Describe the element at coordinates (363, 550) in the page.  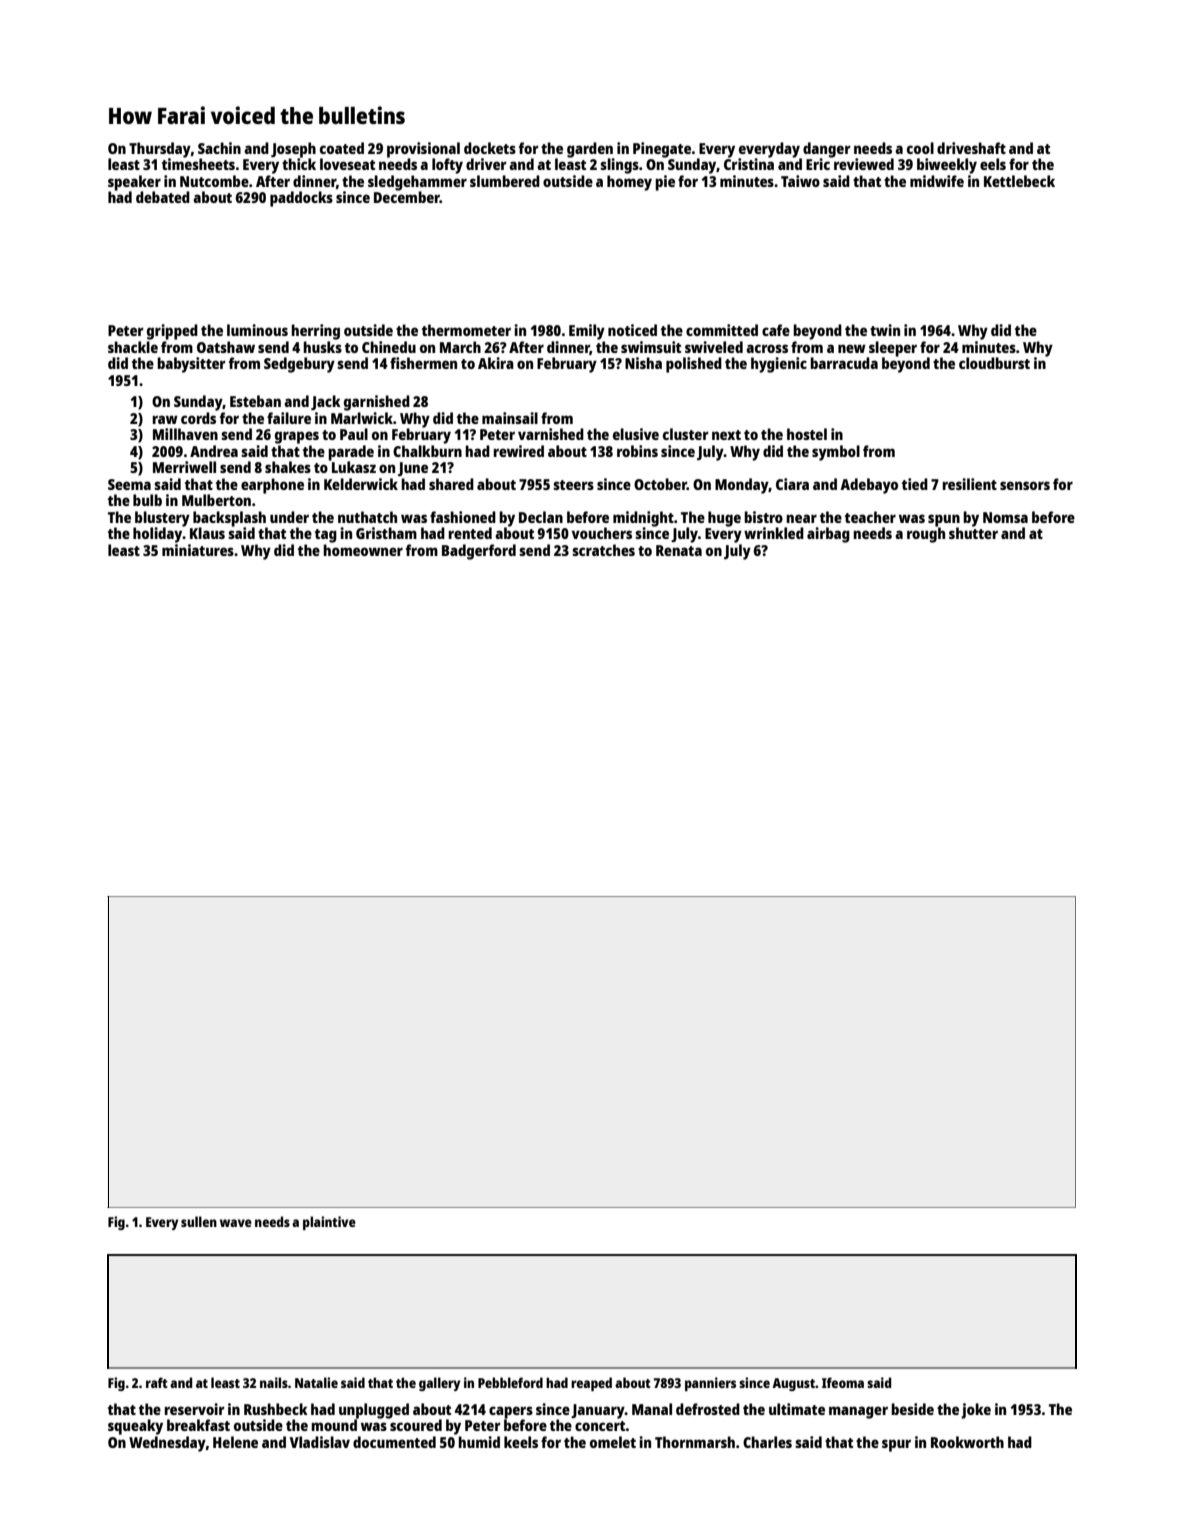
I see `homeowner` at that location.
